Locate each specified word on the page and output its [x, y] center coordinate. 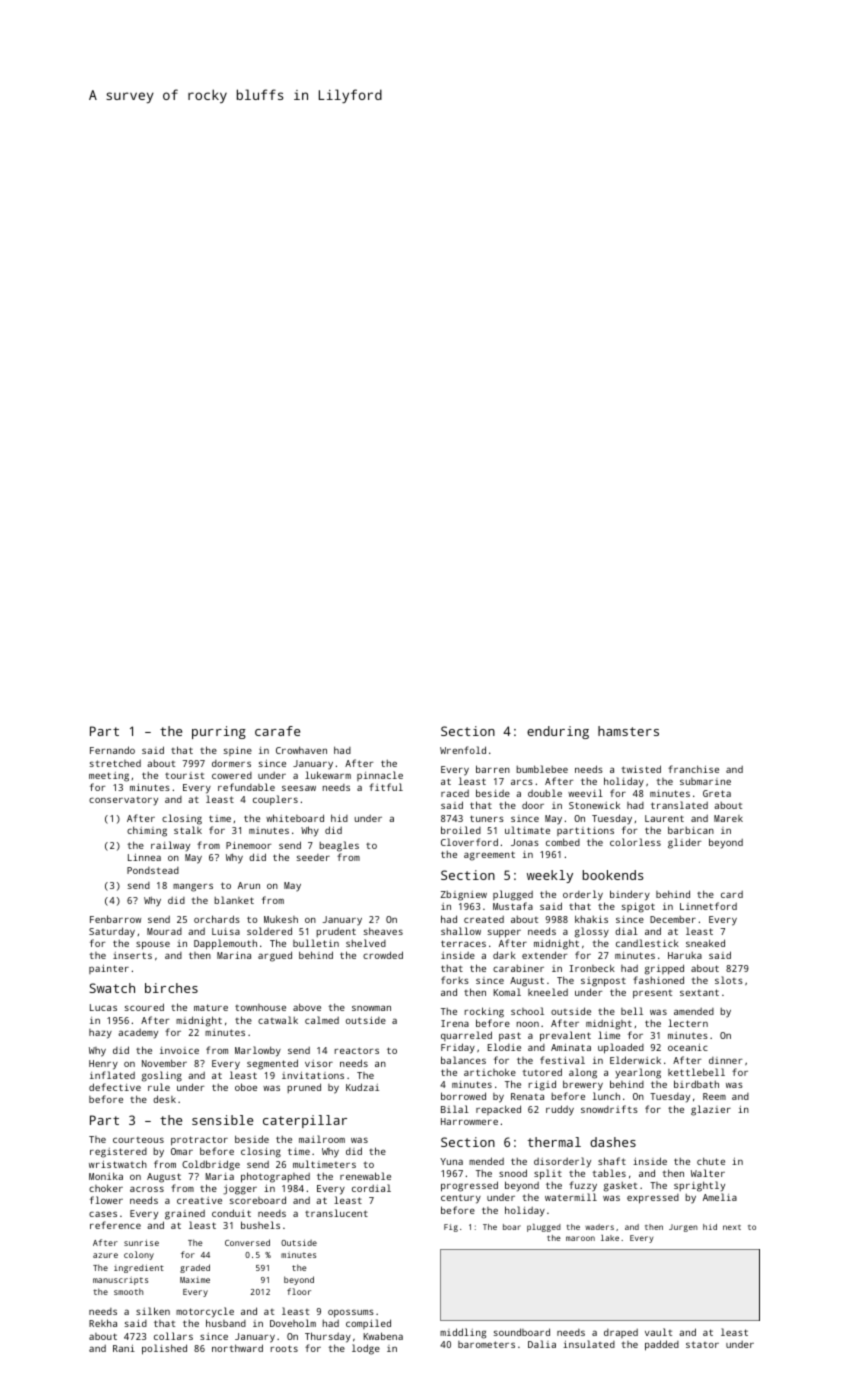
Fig [451, 1228]
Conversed [247, 1242]
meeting [109, 777]
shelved [366, 943]
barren [493, 769]
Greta [717, 793]
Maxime [195, 1280]
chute [711, 1161]
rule [159, 1087]
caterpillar [305, 1121]
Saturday [112, 932]
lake [610, 1238]
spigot [638, 908]
